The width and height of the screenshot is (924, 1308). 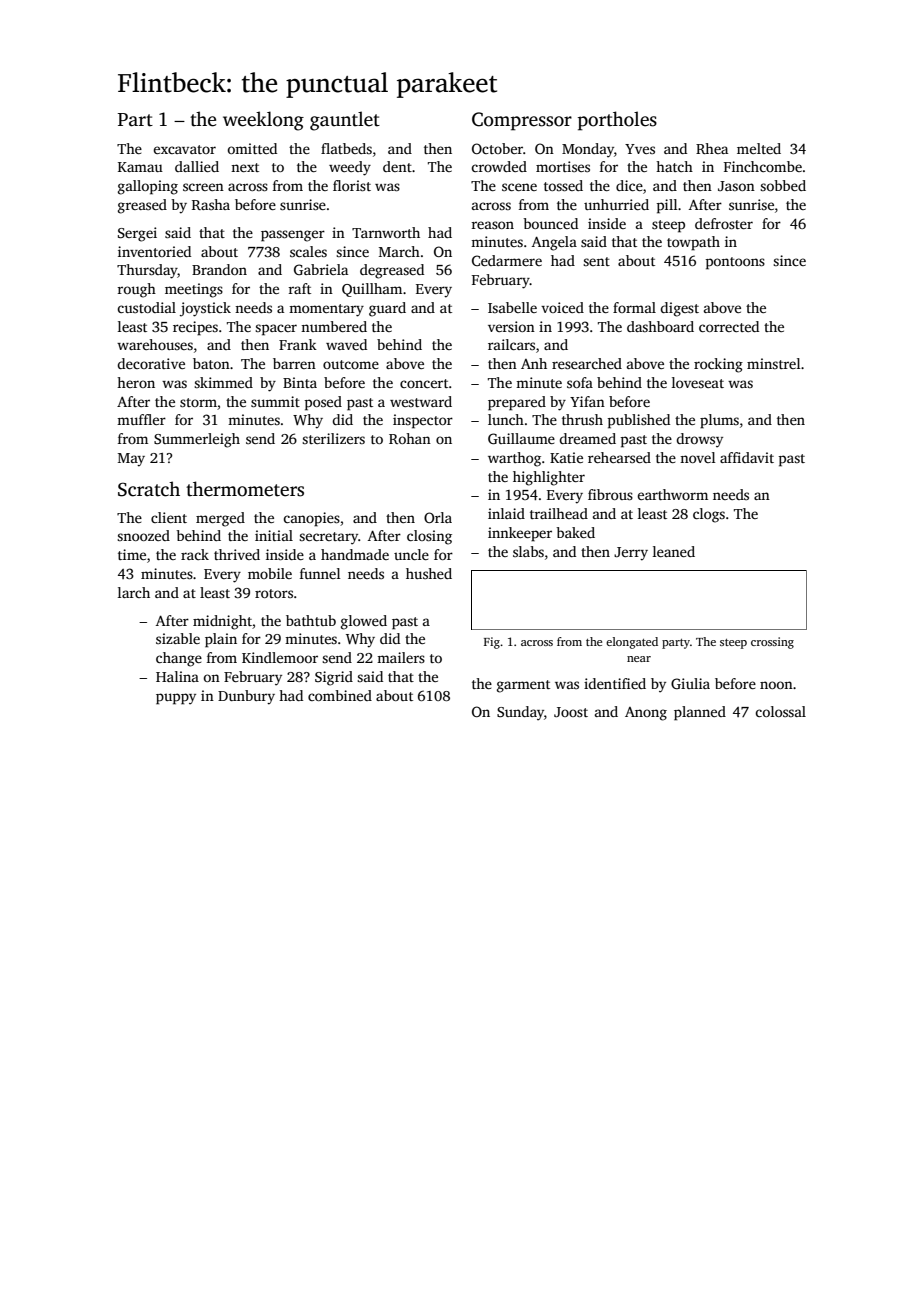 What do you see at coordinates (528, 551) in the screenshot?
I see `slabs` at bounding box center [528, 551].
